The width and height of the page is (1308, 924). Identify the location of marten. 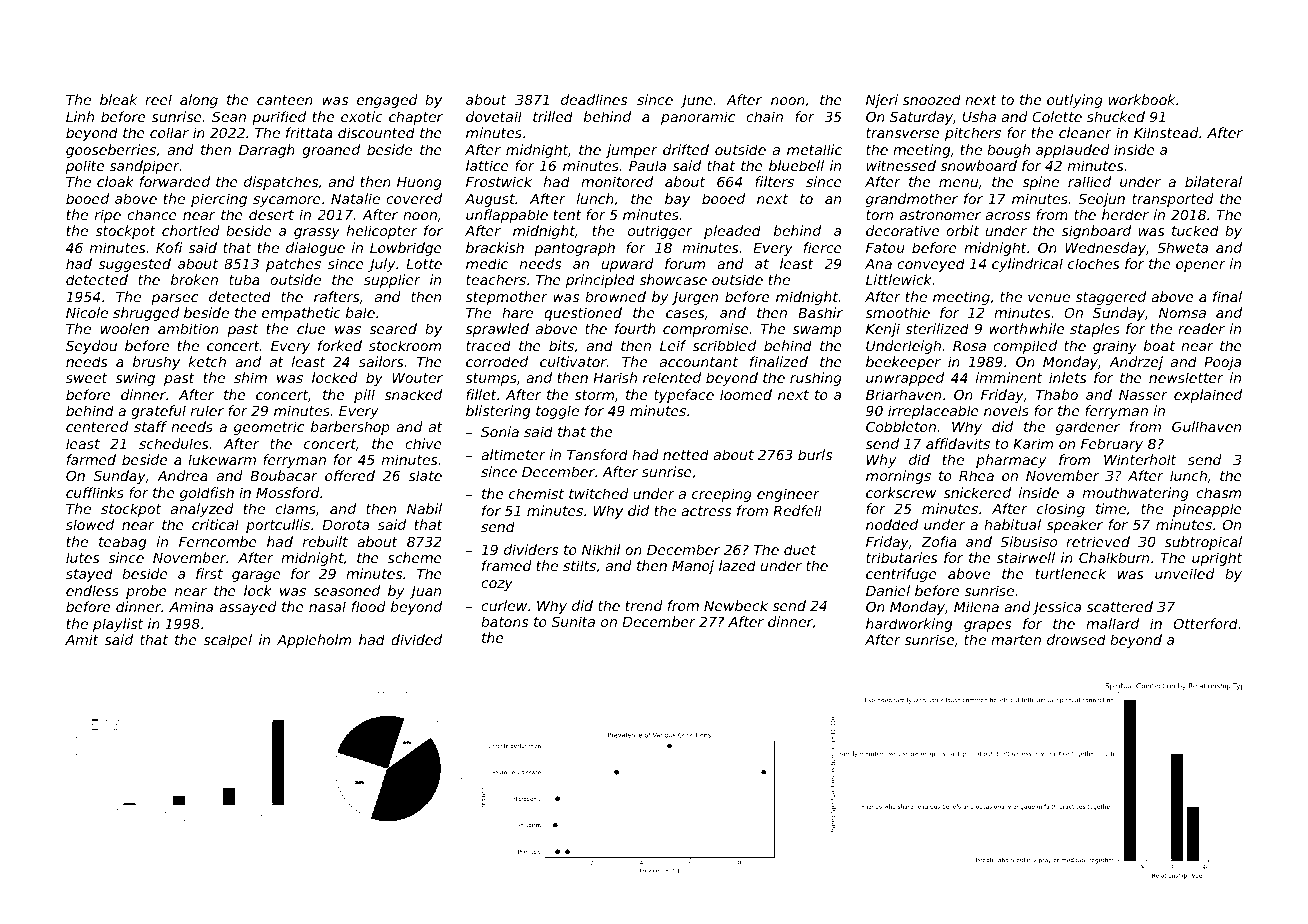
(1016, 640).
